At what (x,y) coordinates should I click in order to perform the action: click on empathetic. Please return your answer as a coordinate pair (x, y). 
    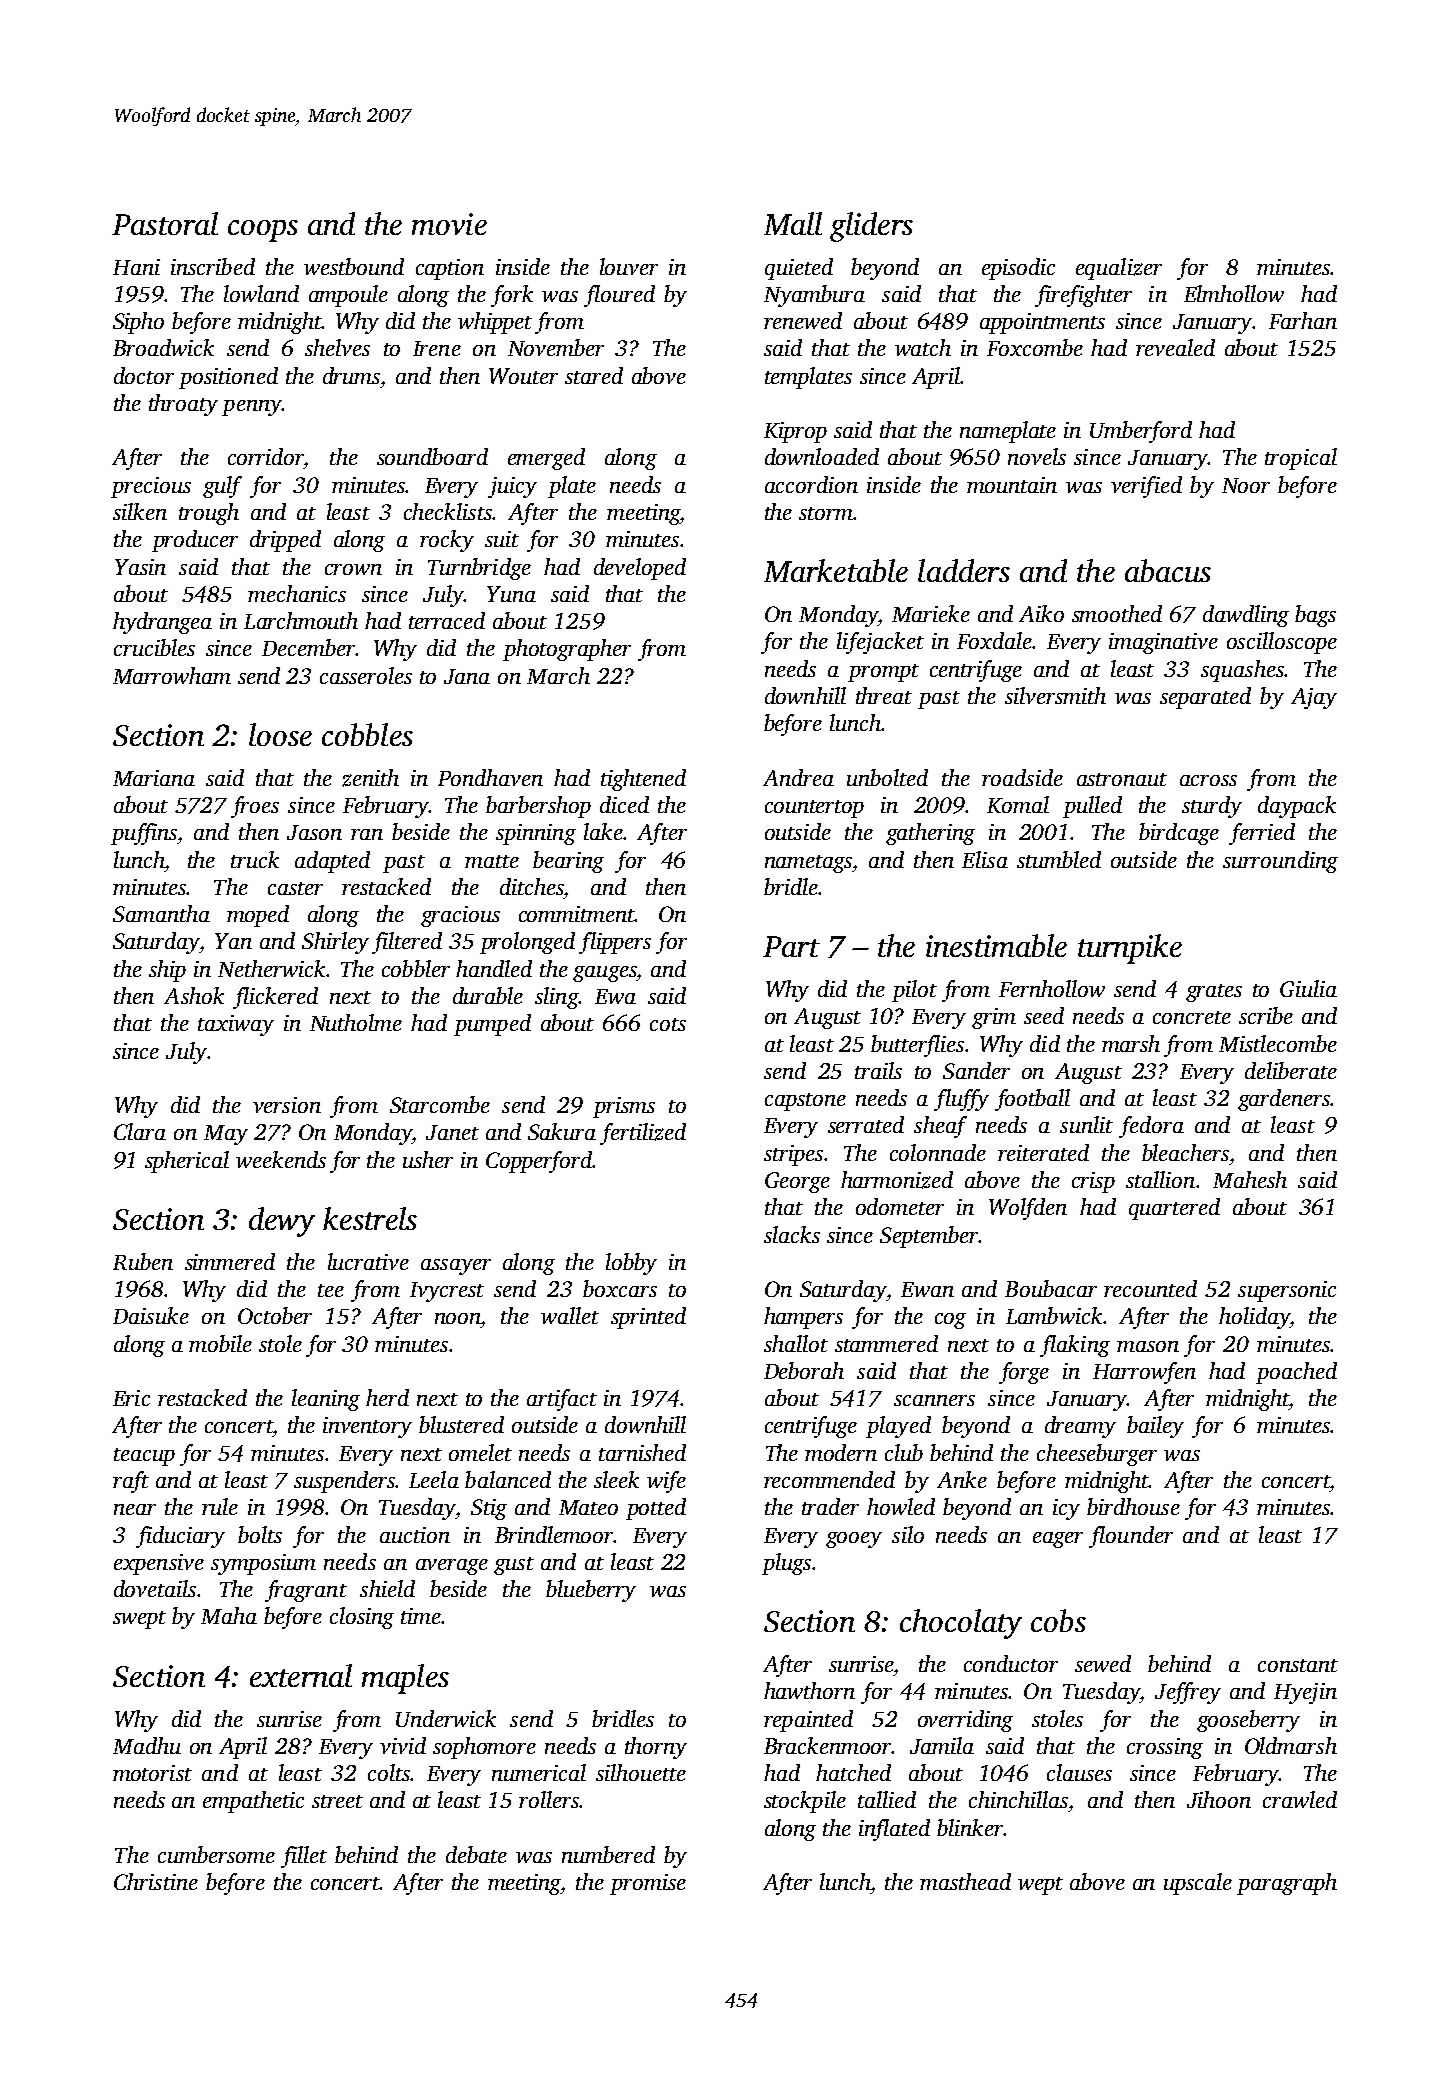
    Looking at the image, I should click on (253, 1802).
